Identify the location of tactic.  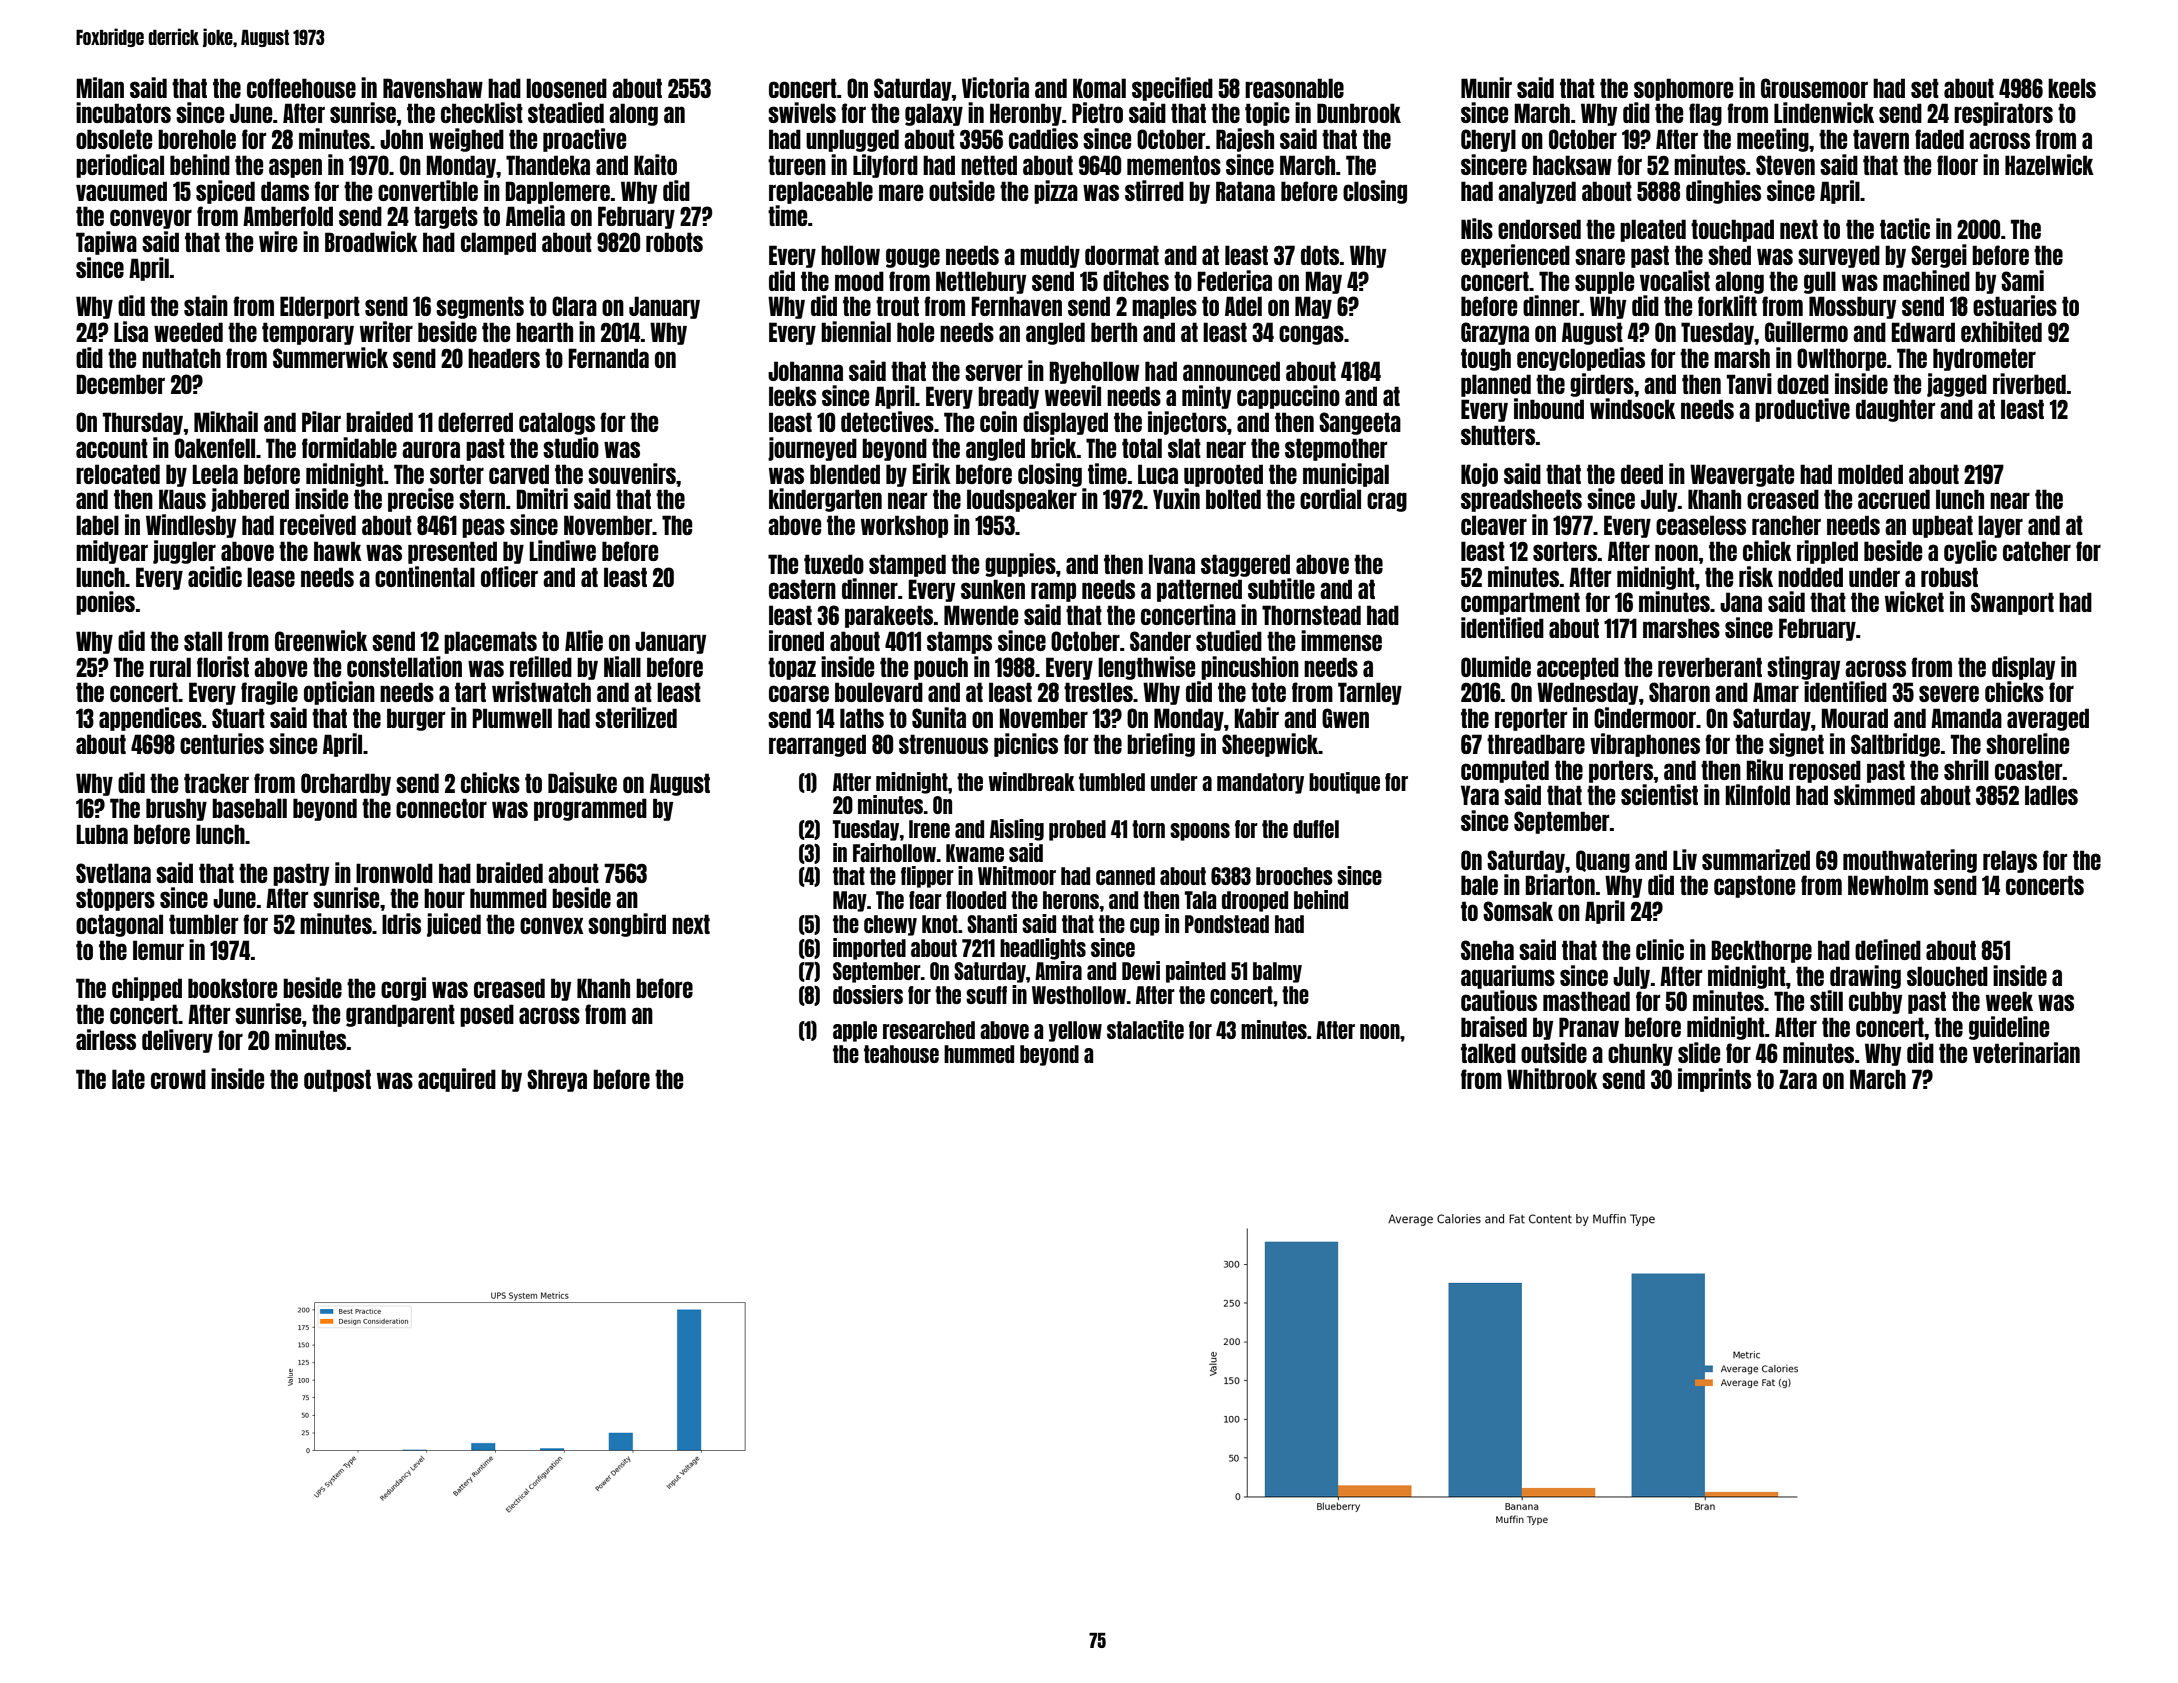
(1905, 228).
